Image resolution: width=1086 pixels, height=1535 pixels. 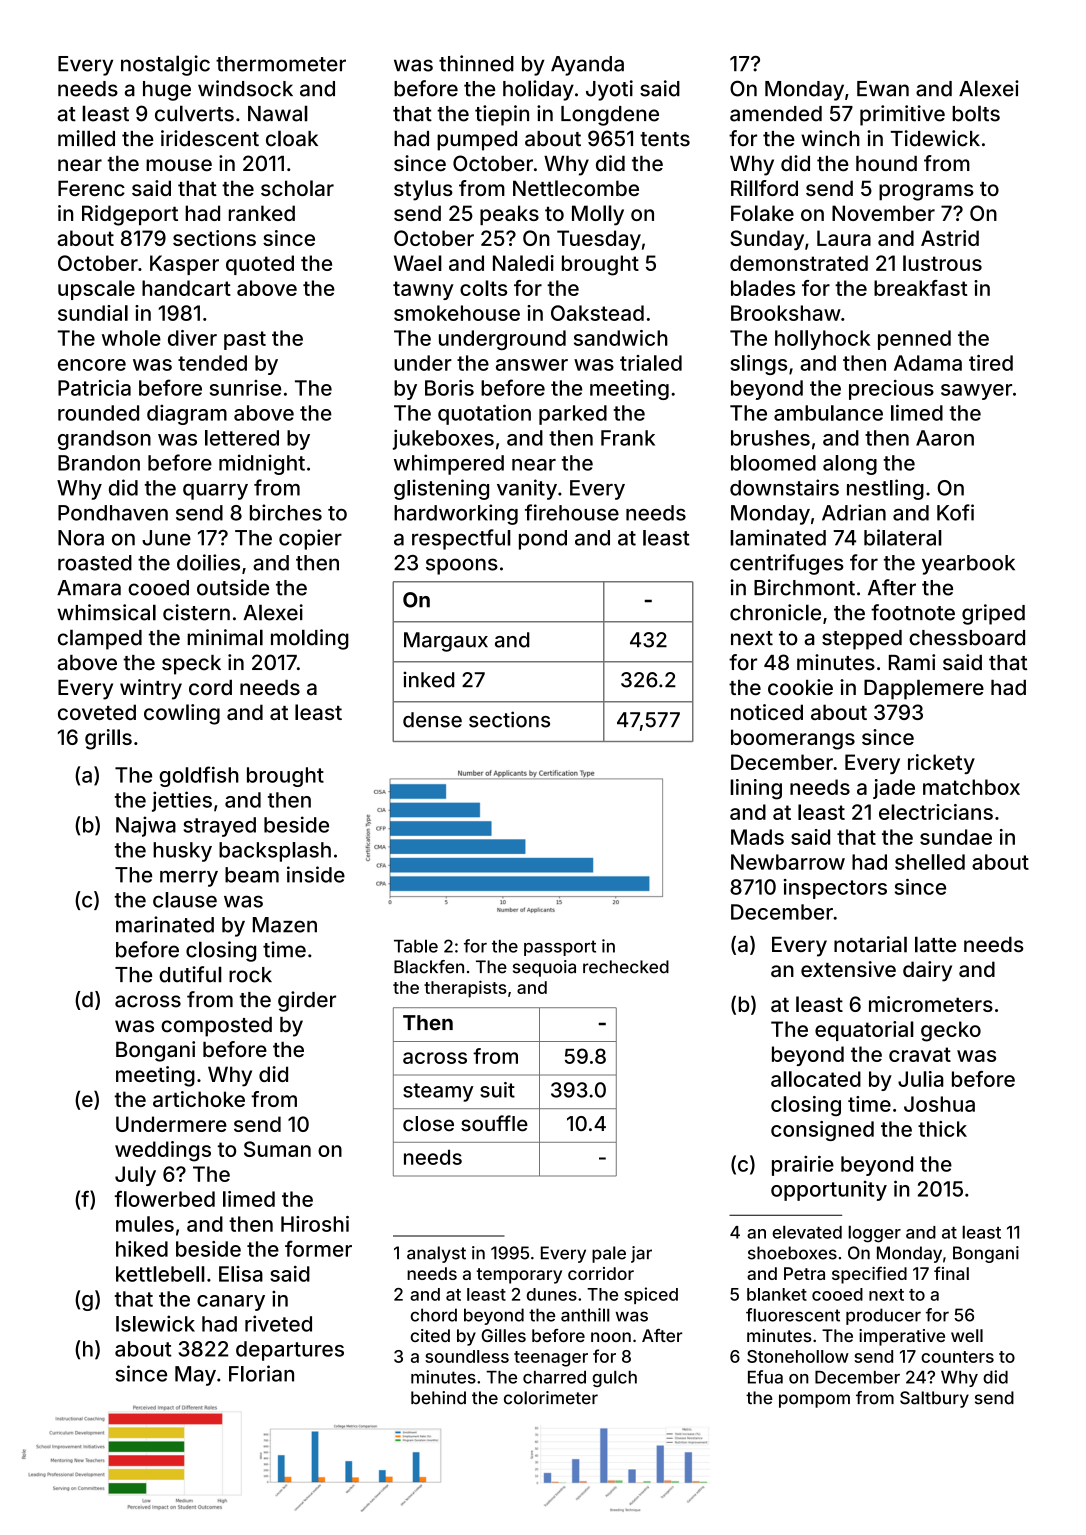 I want to click on allocated, so click(x=816, y=1079).
